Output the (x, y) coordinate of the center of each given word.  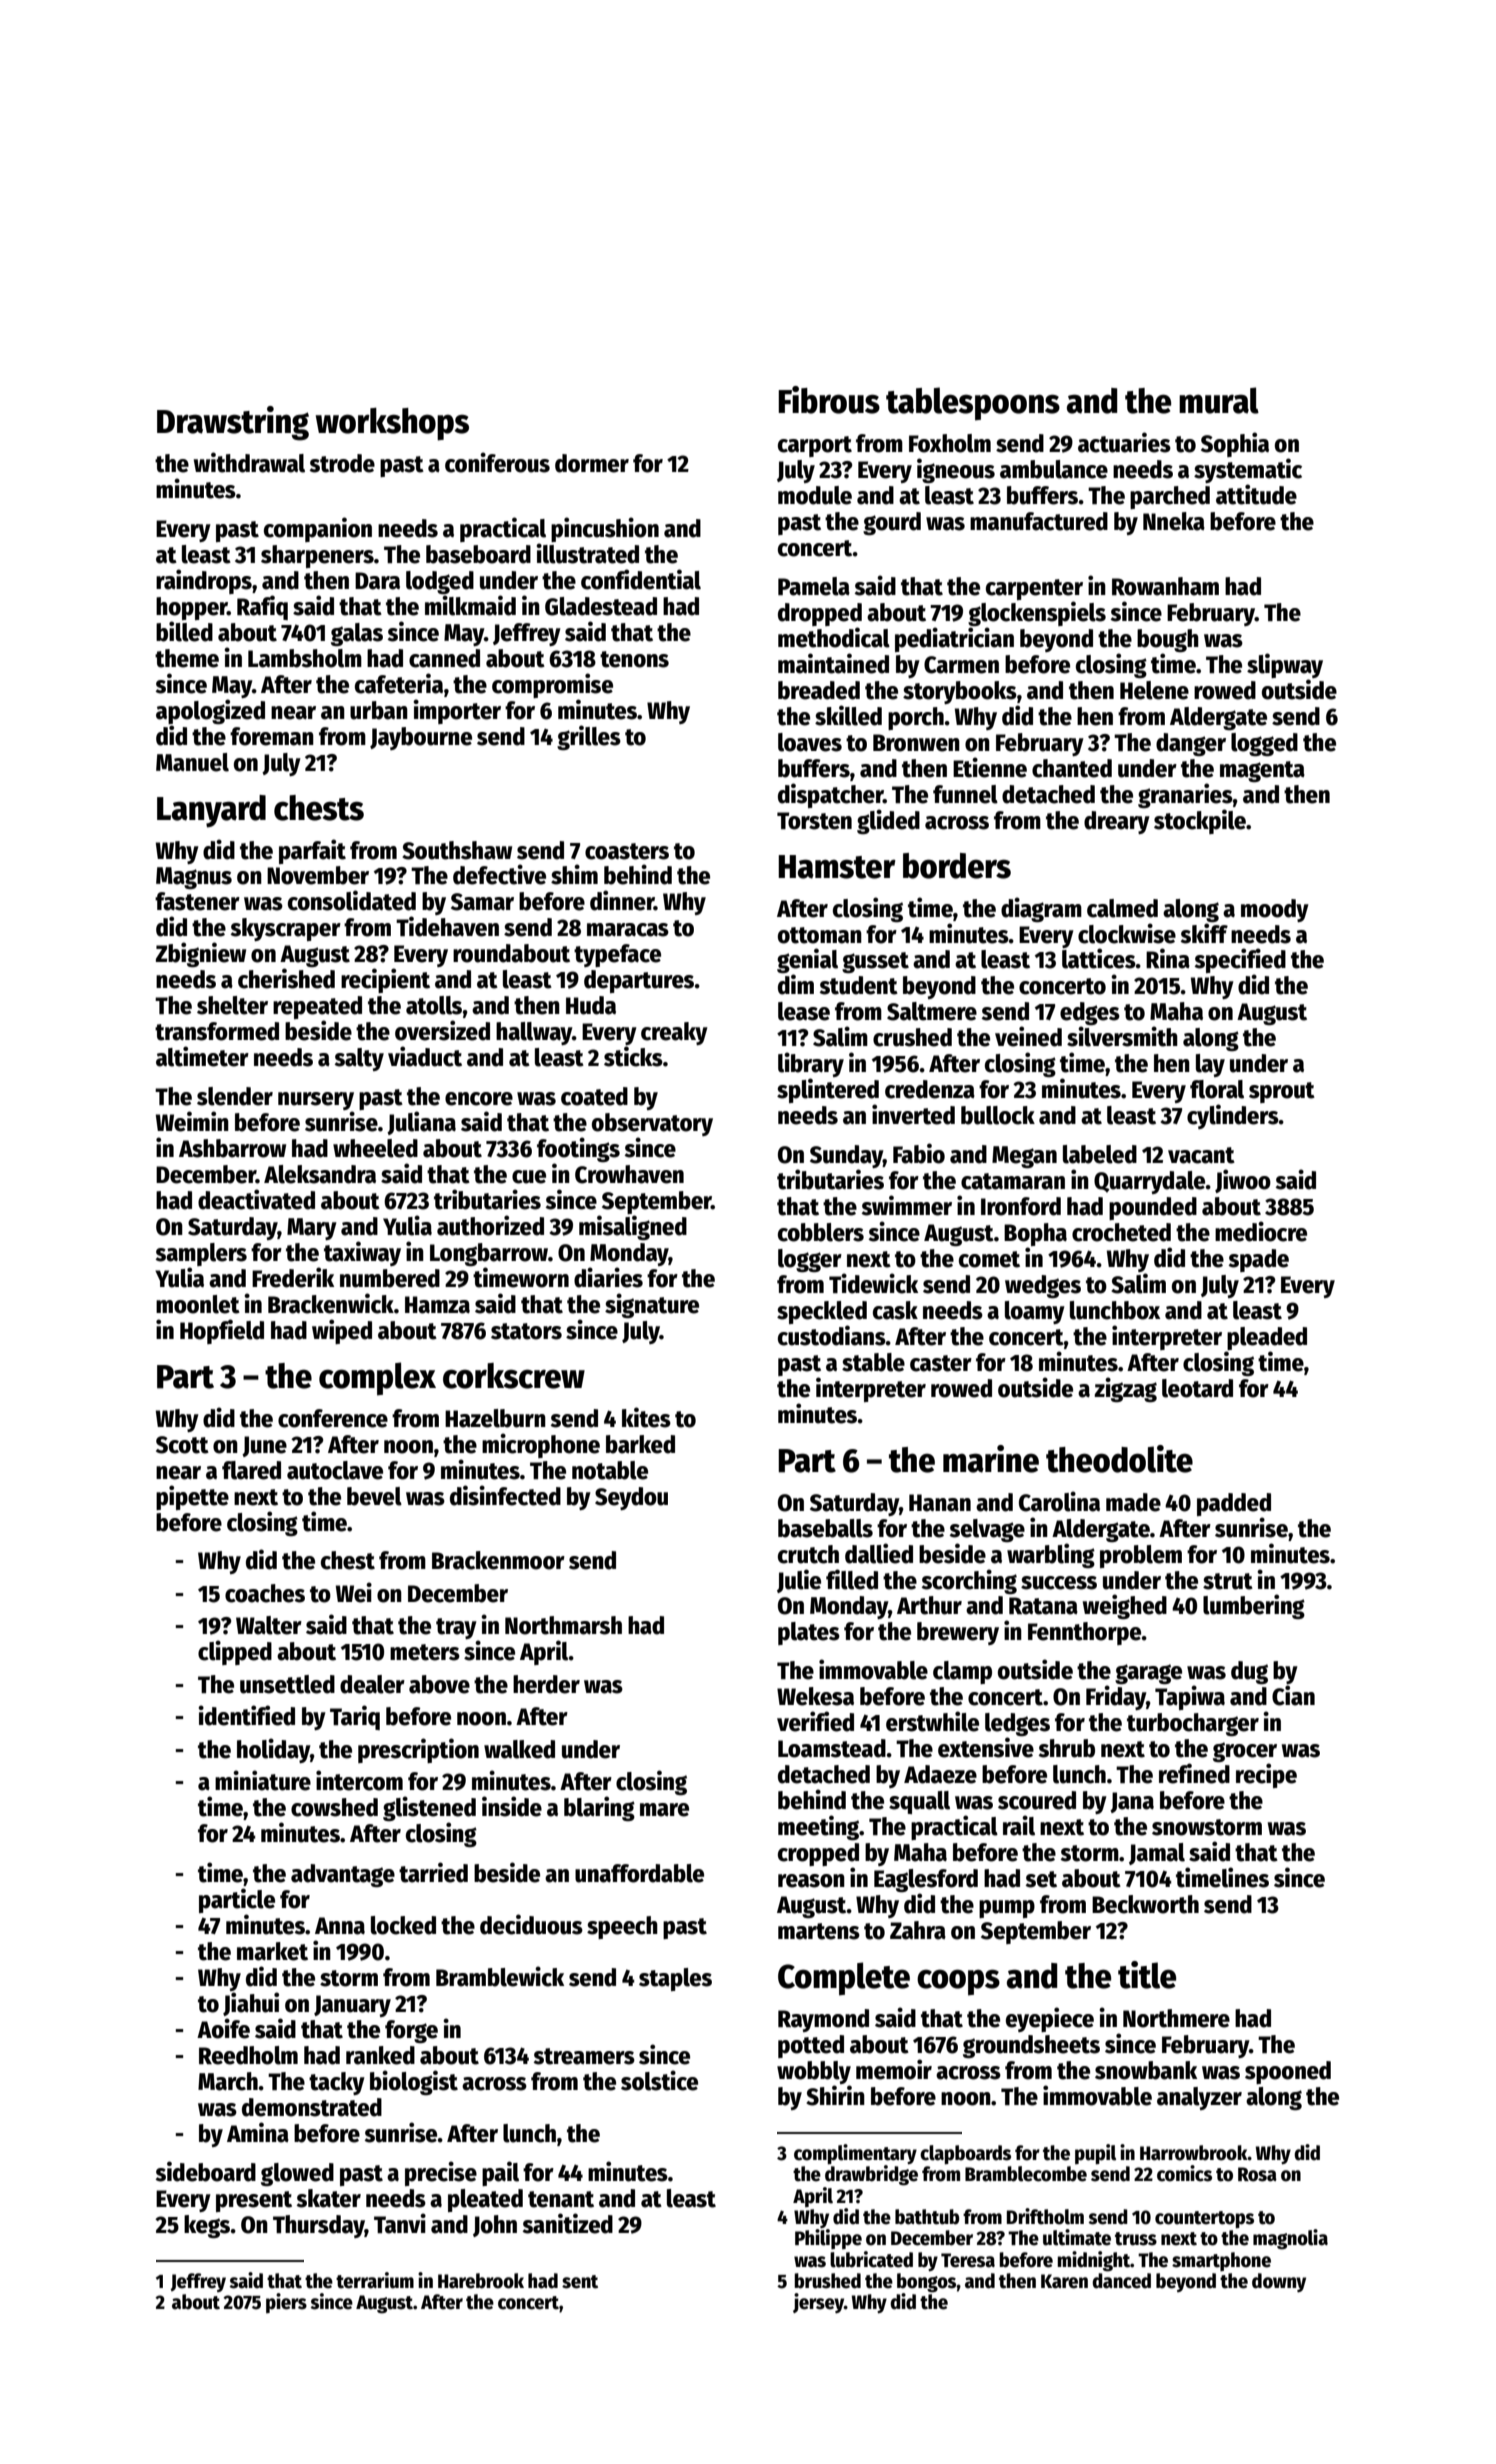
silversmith (1122, 1036)
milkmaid (470, 605)
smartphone (1221, 2261)
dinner (622, 900)
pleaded (1267, 1338)
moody (1275, 910)
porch (916, 718)
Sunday (846, 1156)
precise (441, 2173)
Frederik (293, 1277)
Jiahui (251, 2004)
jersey (818, 2303)
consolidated (352, 900)
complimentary (855, 2154)
